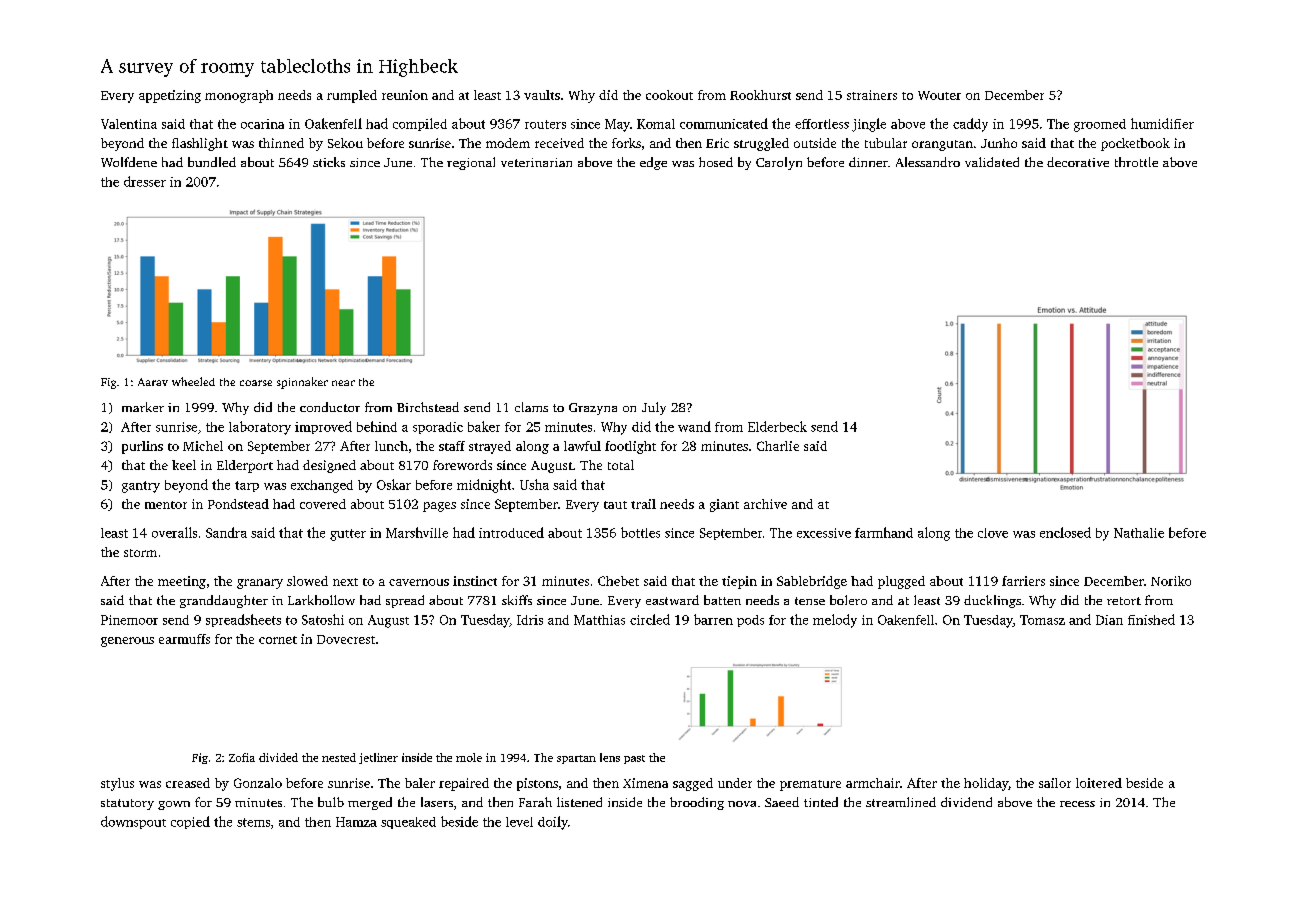  Describe the element at coordinates (993, 533) in the document. I see `clove` at that location.
